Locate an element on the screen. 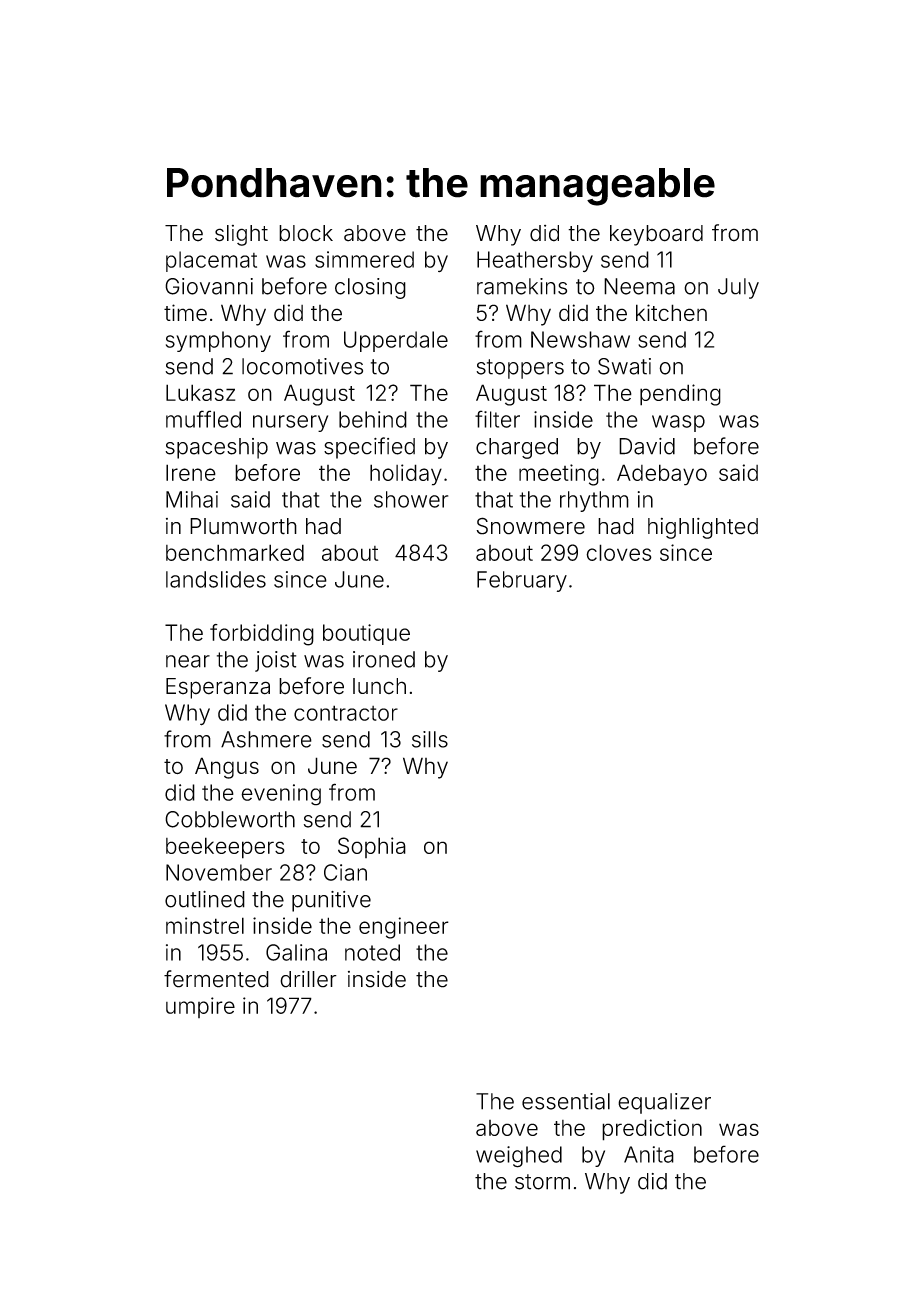  prediction is located at coordinates (652, 1130).
